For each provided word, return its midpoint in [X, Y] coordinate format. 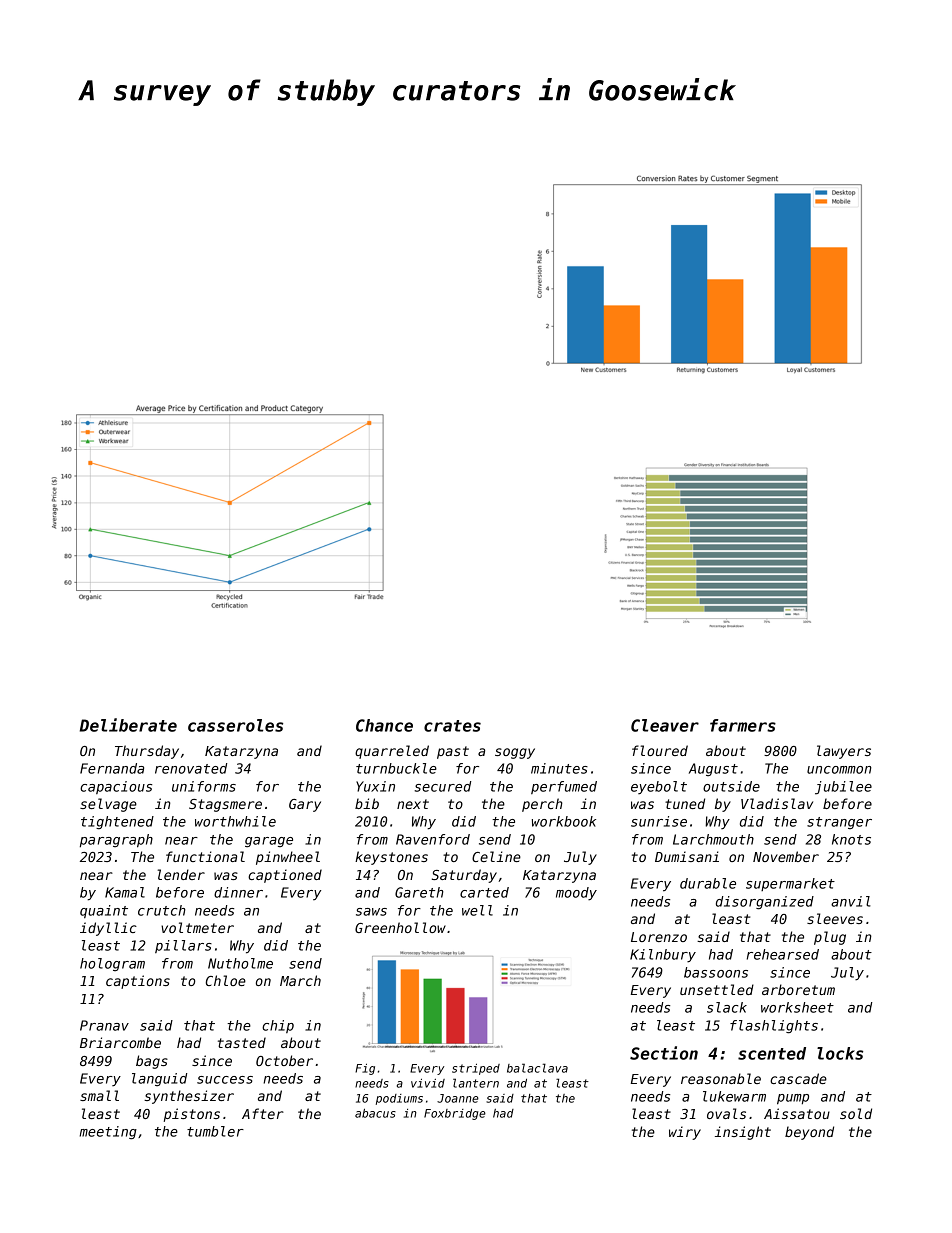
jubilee [843, 788]
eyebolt [659, 787]
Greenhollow [400, 927]
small [99, 1095]
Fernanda [112, 768]
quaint [104, 911]
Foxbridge [455, 1114]
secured [442, 786]
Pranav [104, 1025]
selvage [108, 805]
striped [476, 1069]
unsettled [717, 989]
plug [830, 938]
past [453, 752]
